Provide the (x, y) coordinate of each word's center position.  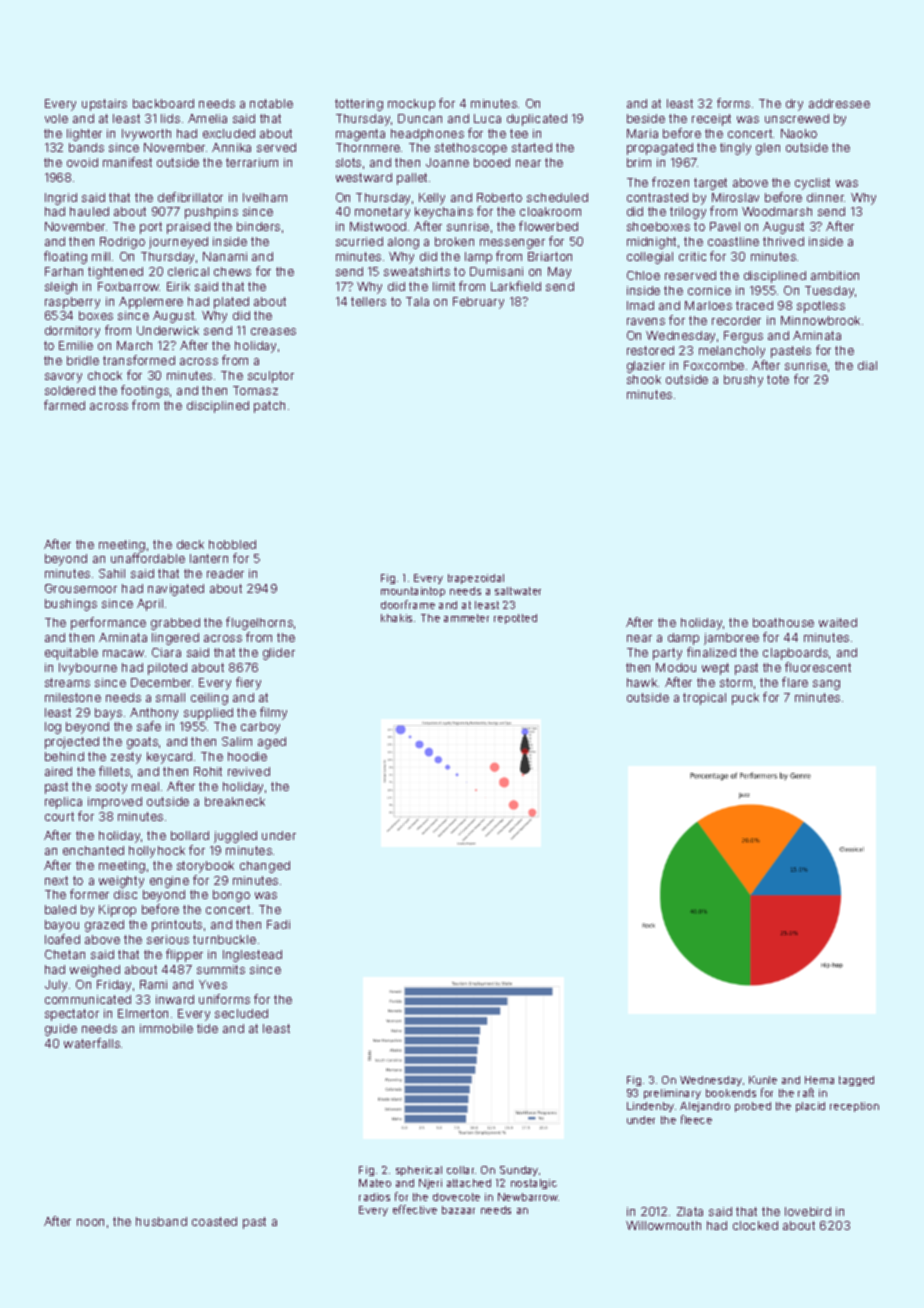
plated (231, 303)
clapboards (795, 654)
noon (90, 1222)
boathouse (783, 622)
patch (269, 407)
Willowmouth (663, 1225)
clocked (755, 1225)
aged (272, 743)
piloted (167, 669)
